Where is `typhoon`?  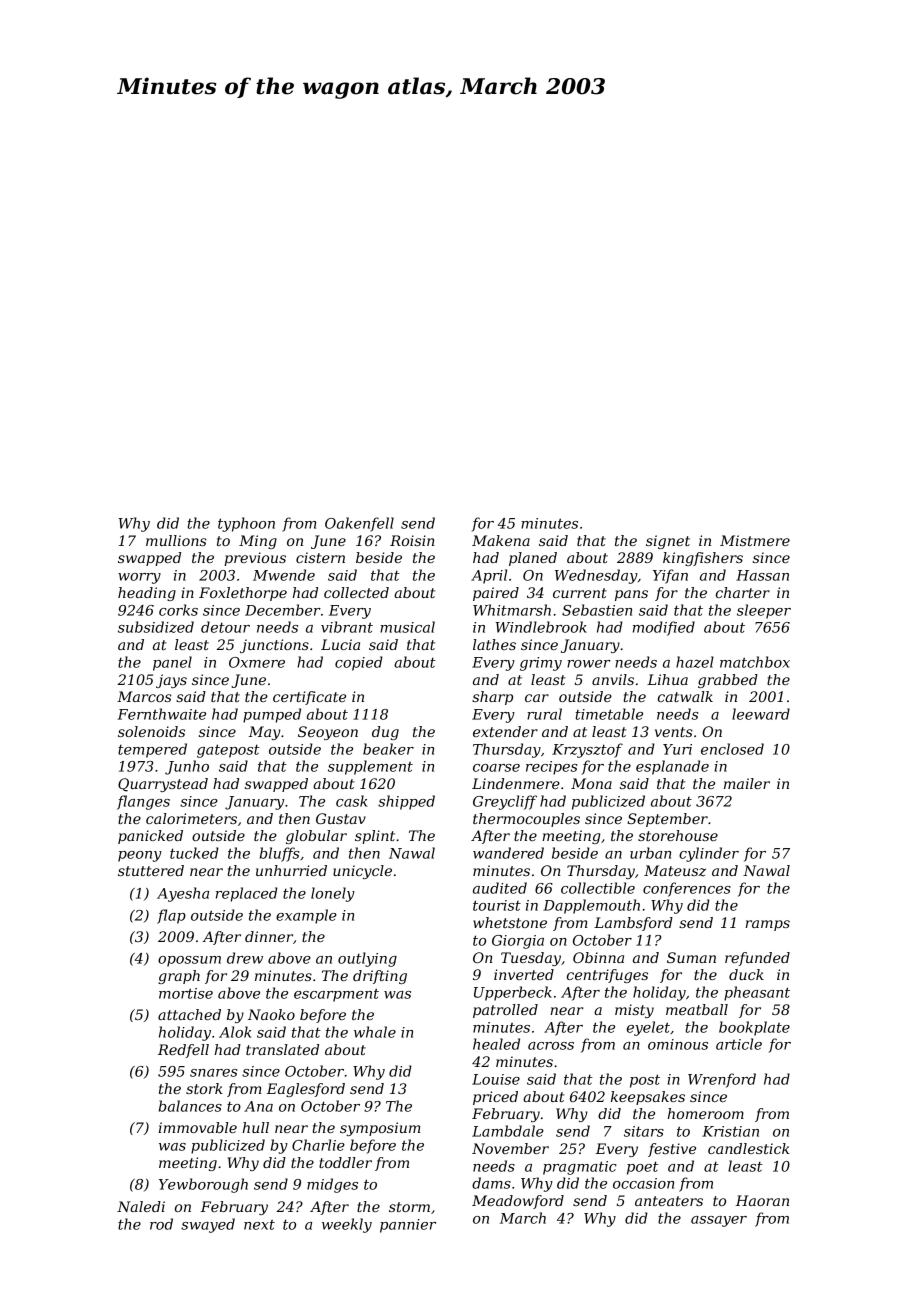 typhoon is located at coordinates (246, 524).
